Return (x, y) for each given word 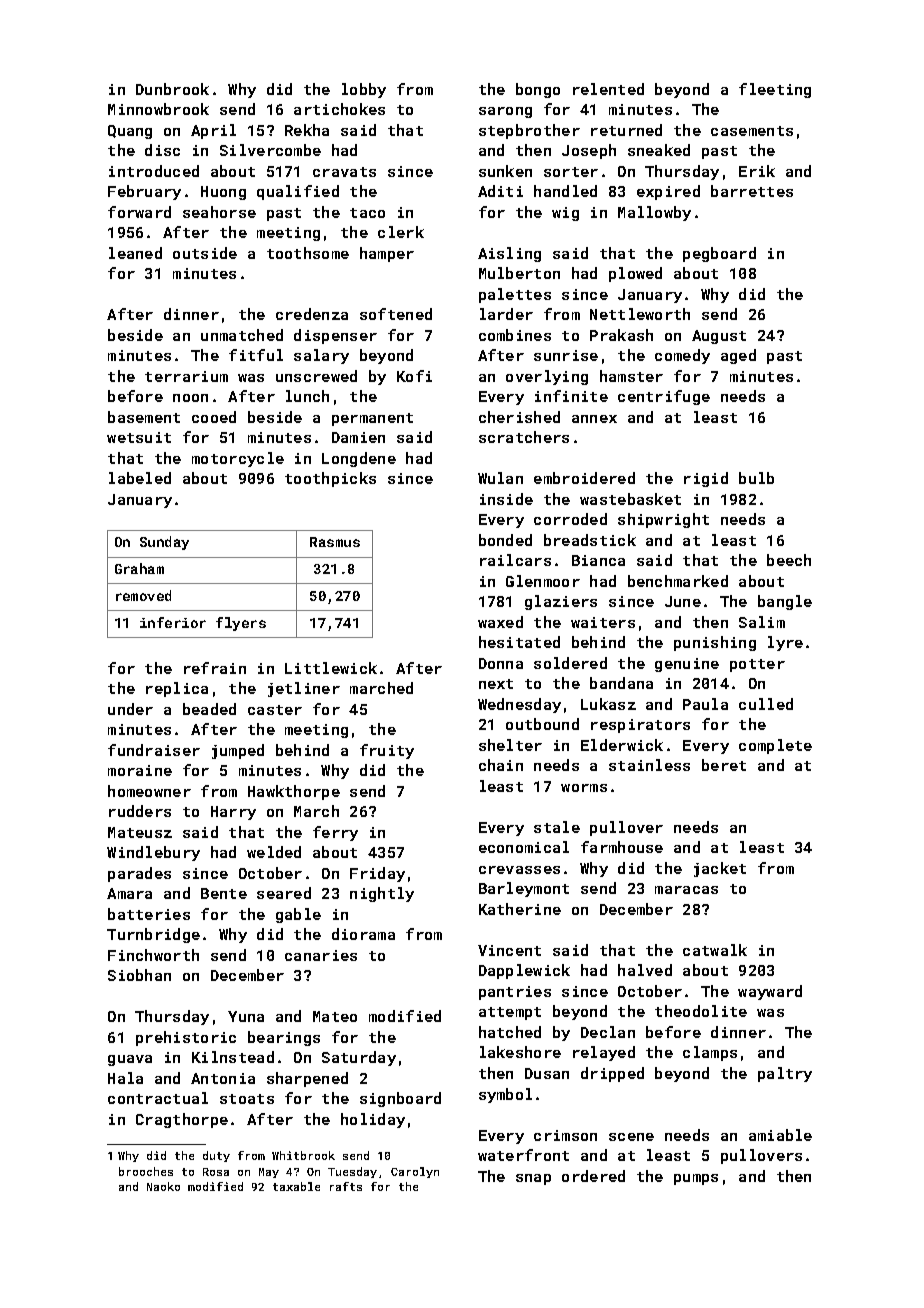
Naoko (163, 1186)
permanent (372, 419)
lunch (307, 396)
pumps (696, 1179)
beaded (209, 709)
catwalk (715, 950)
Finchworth (153, 955)
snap (533, 1179)
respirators (640, 726)
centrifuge (664, 397)
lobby (364, 90)
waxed (500, 622)
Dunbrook (172, 89)
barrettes (752, 191)
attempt (510, 1013)
